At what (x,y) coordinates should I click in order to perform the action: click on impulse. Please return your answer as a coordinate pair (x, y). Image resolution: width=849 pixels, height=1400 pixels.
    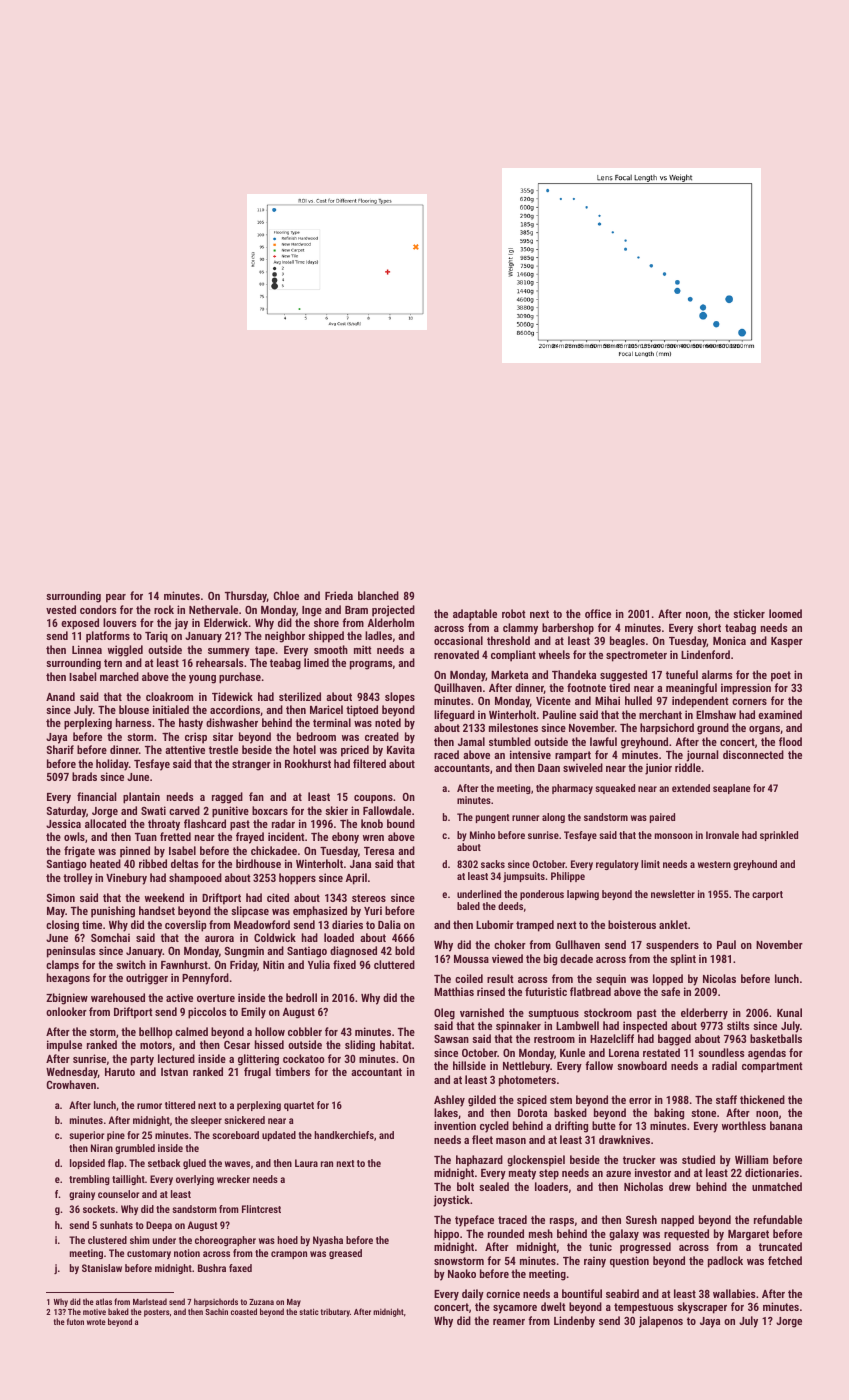
    Looking at the image, I should click on (64, 1046).
